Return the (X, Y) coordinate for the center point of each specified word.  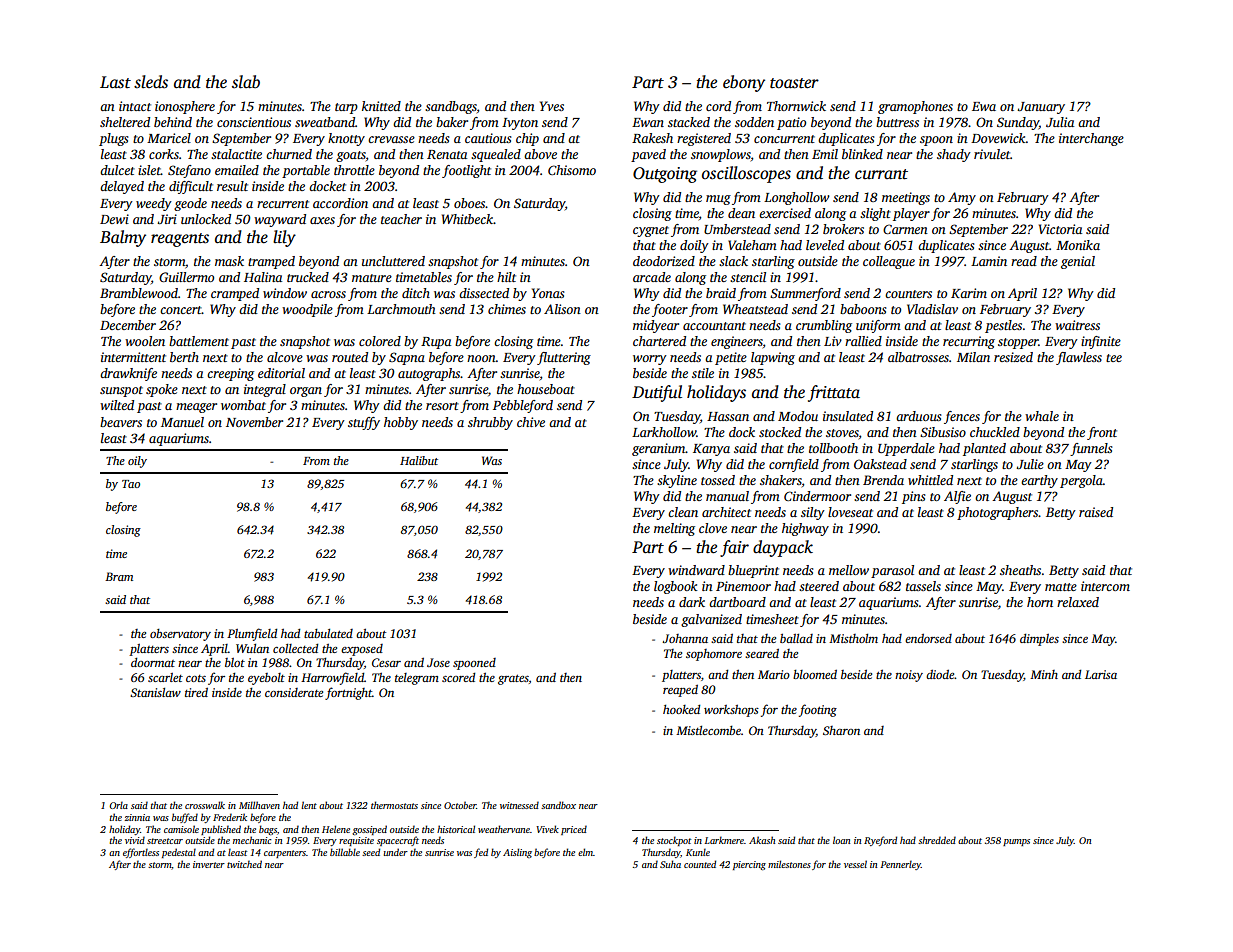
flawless (1079, 358)
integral (265, 390)
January (1041, 108)
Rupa (436, 343)
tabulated (328, 633)
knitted (381, 106)
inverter (209, 864)
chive (531, 422)
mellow (849, 570)
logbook (676, 587)
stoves (842, 433)
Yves (552, 106)
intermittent (133, 357)
